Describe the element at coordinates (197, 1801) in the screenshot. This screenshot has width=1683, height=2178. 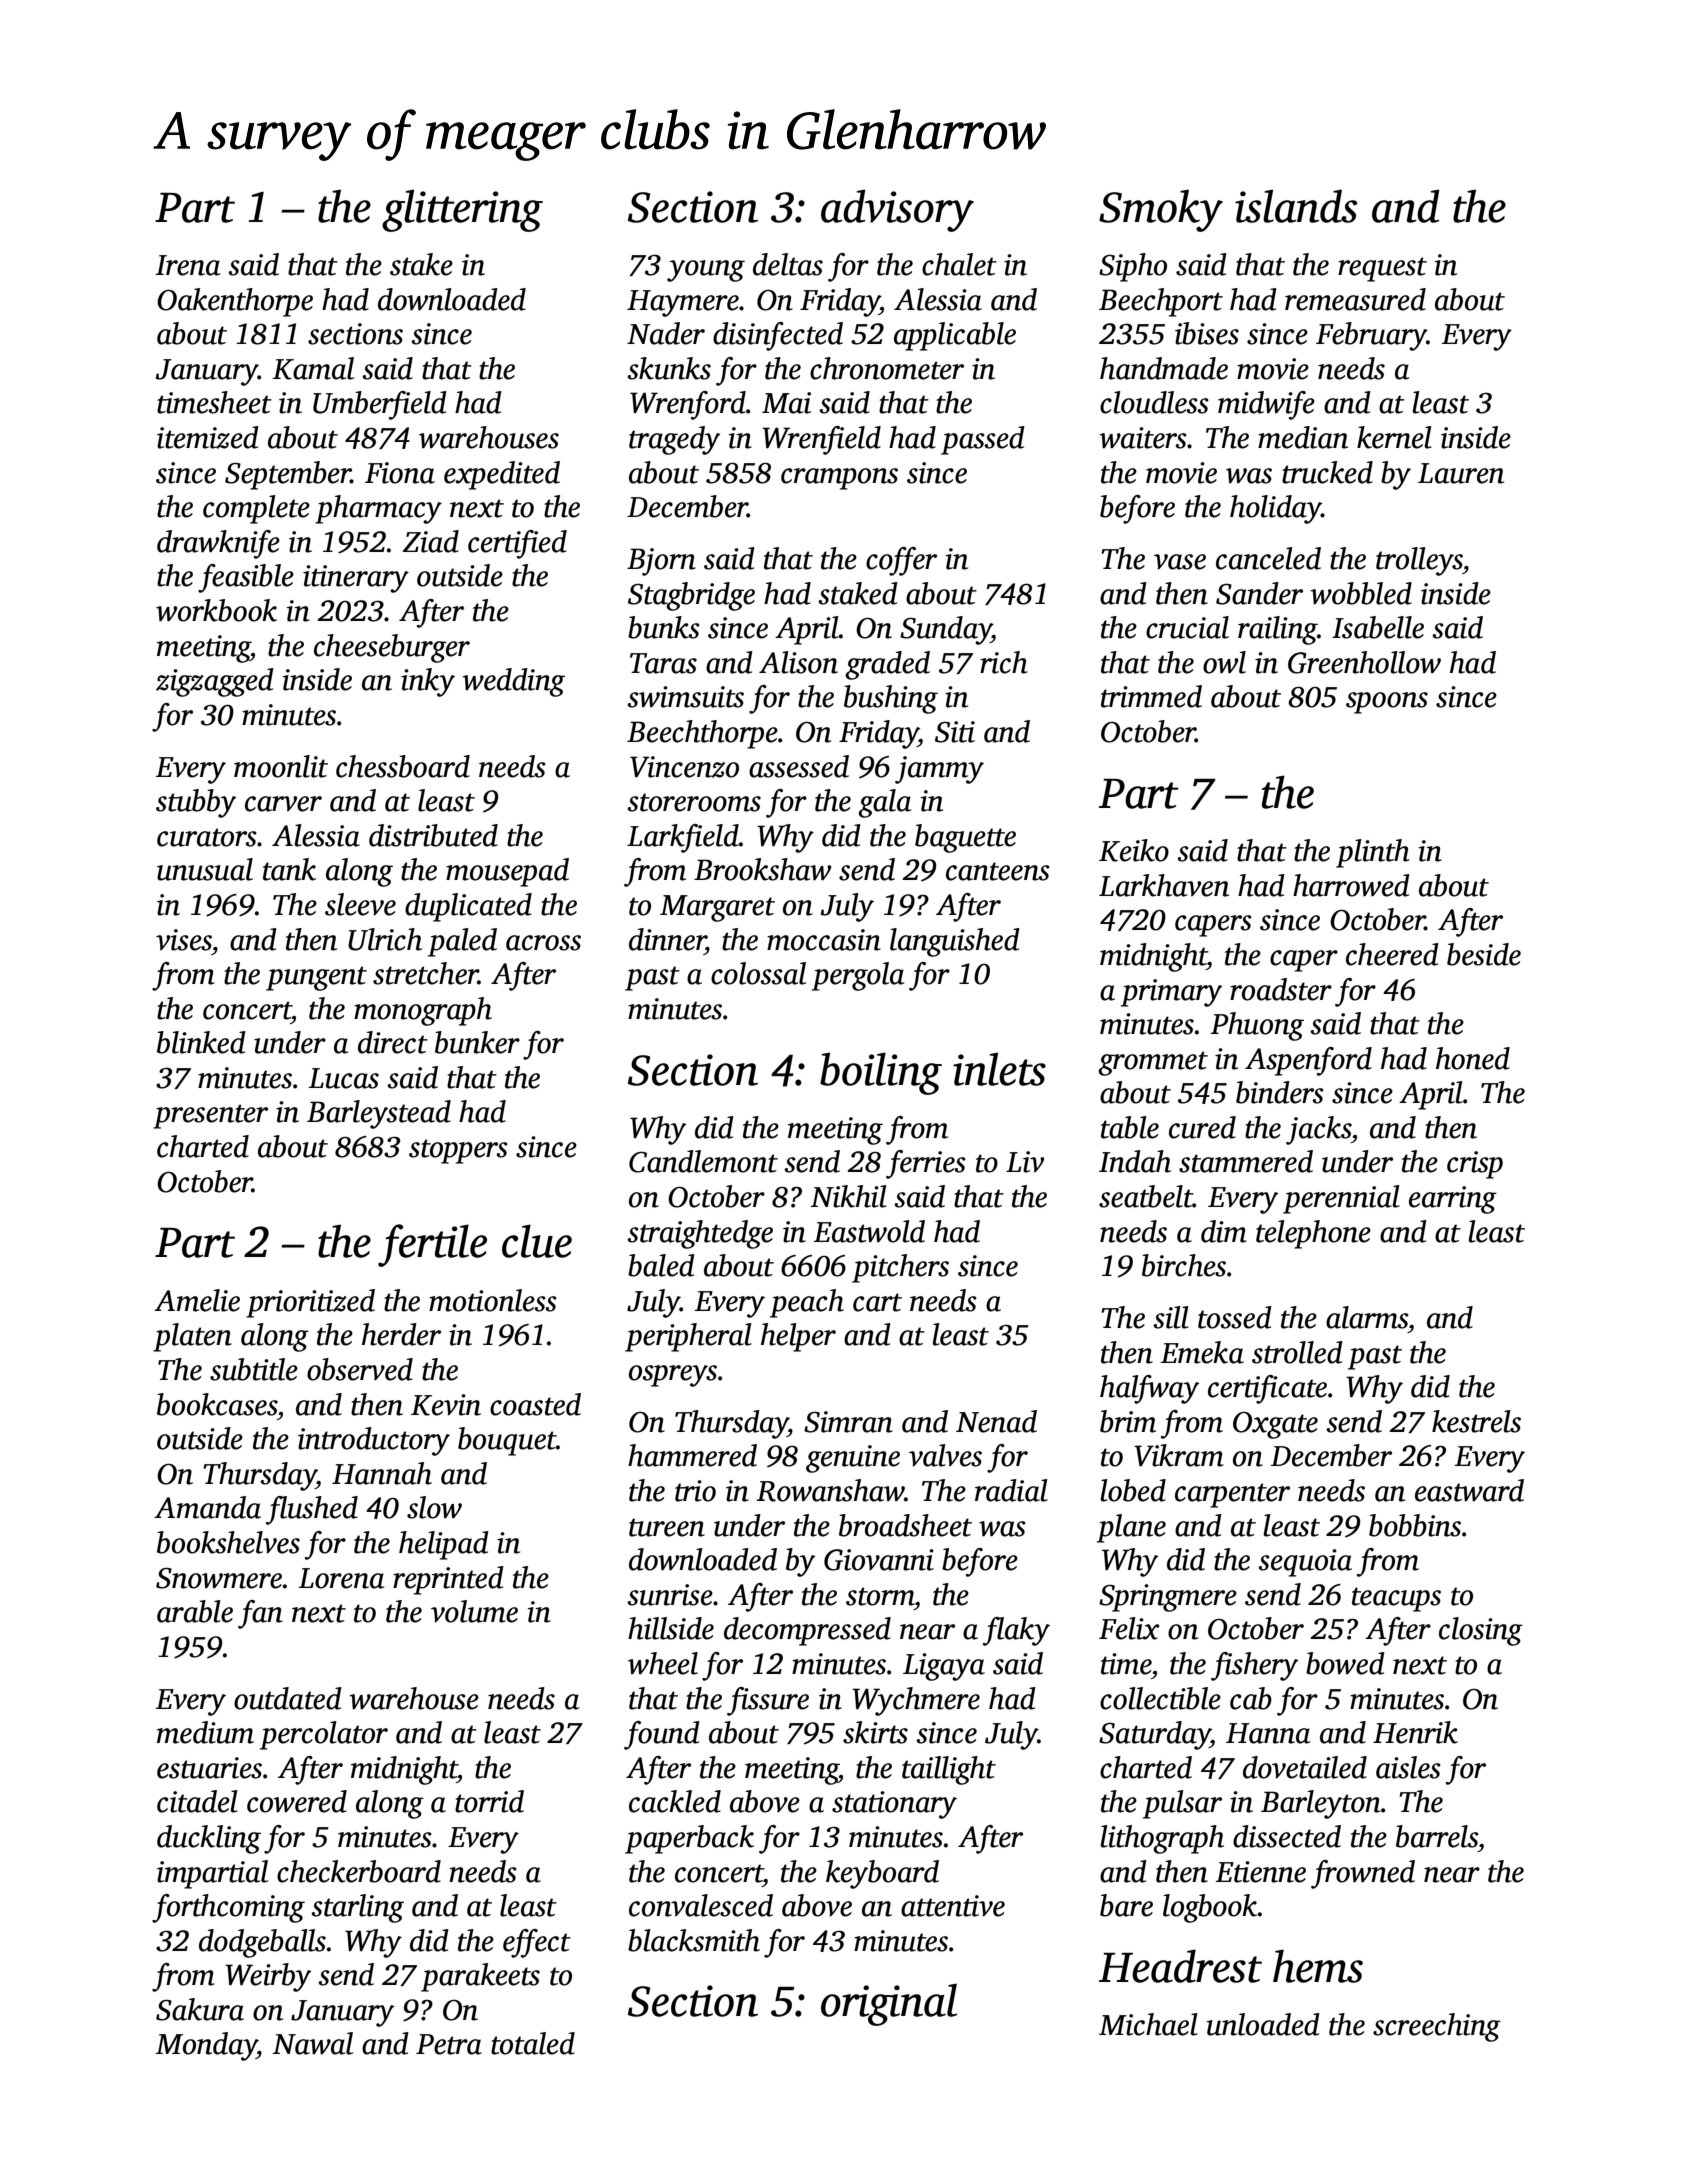
I see `citadel` at that location.
